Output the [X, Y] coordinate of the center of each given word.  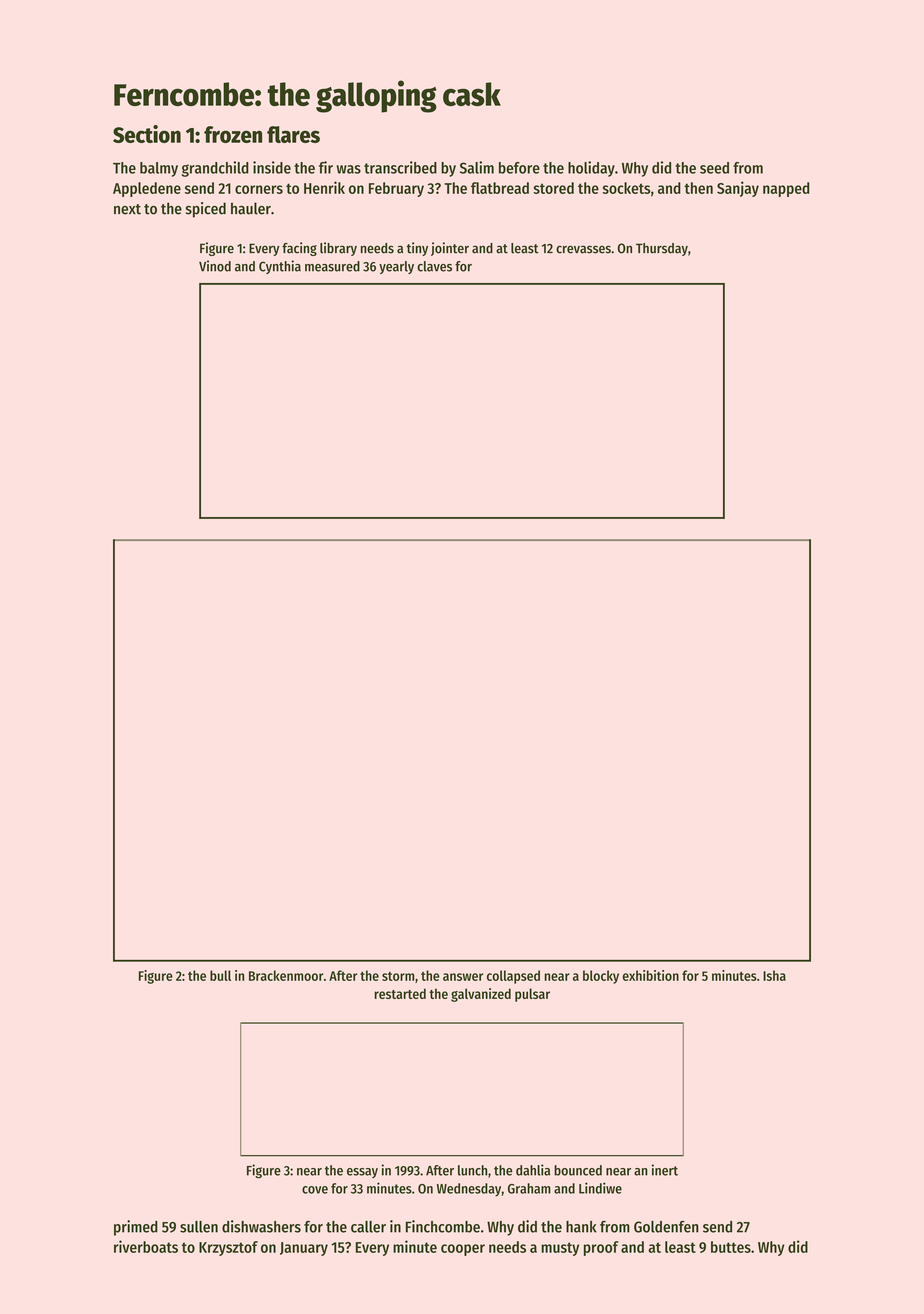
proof [601, 1248]
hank [581, 1227]
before [519, 168]
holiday [591, 169]
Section [147, 134]
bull [220, 975]
